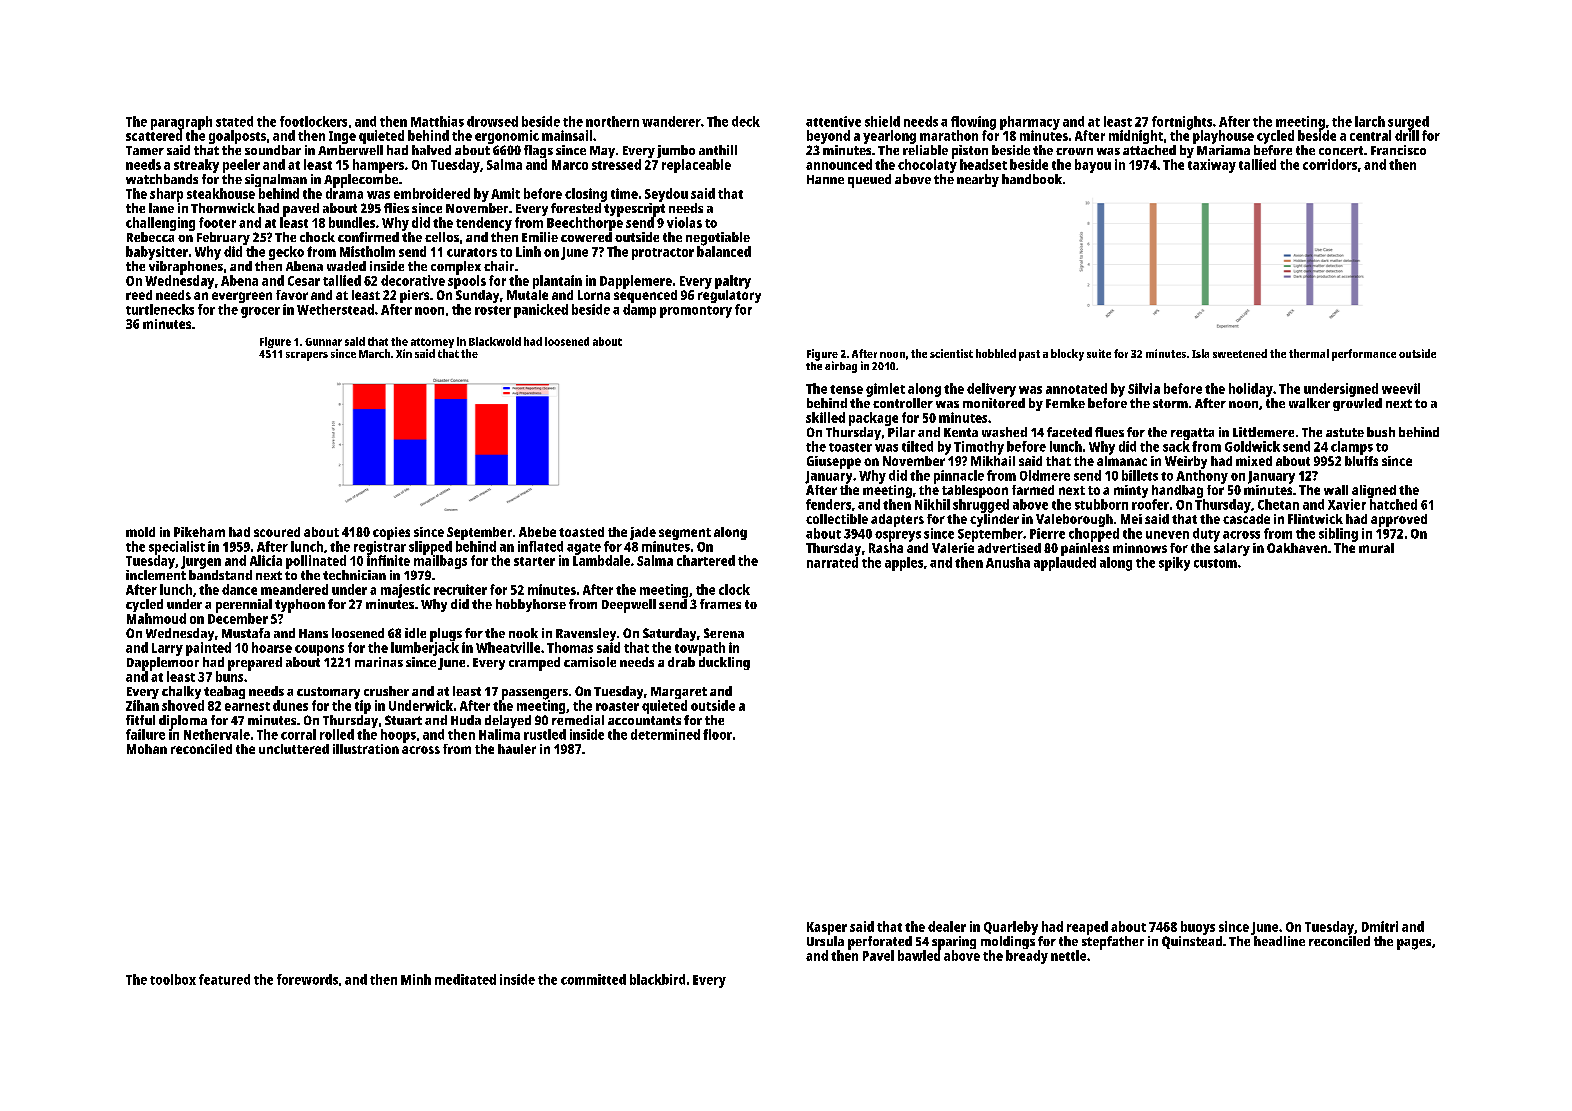  What do you see at coordinates (361, 181) in the image?
I see `Applecombe` at bounding box center [361, 181].
